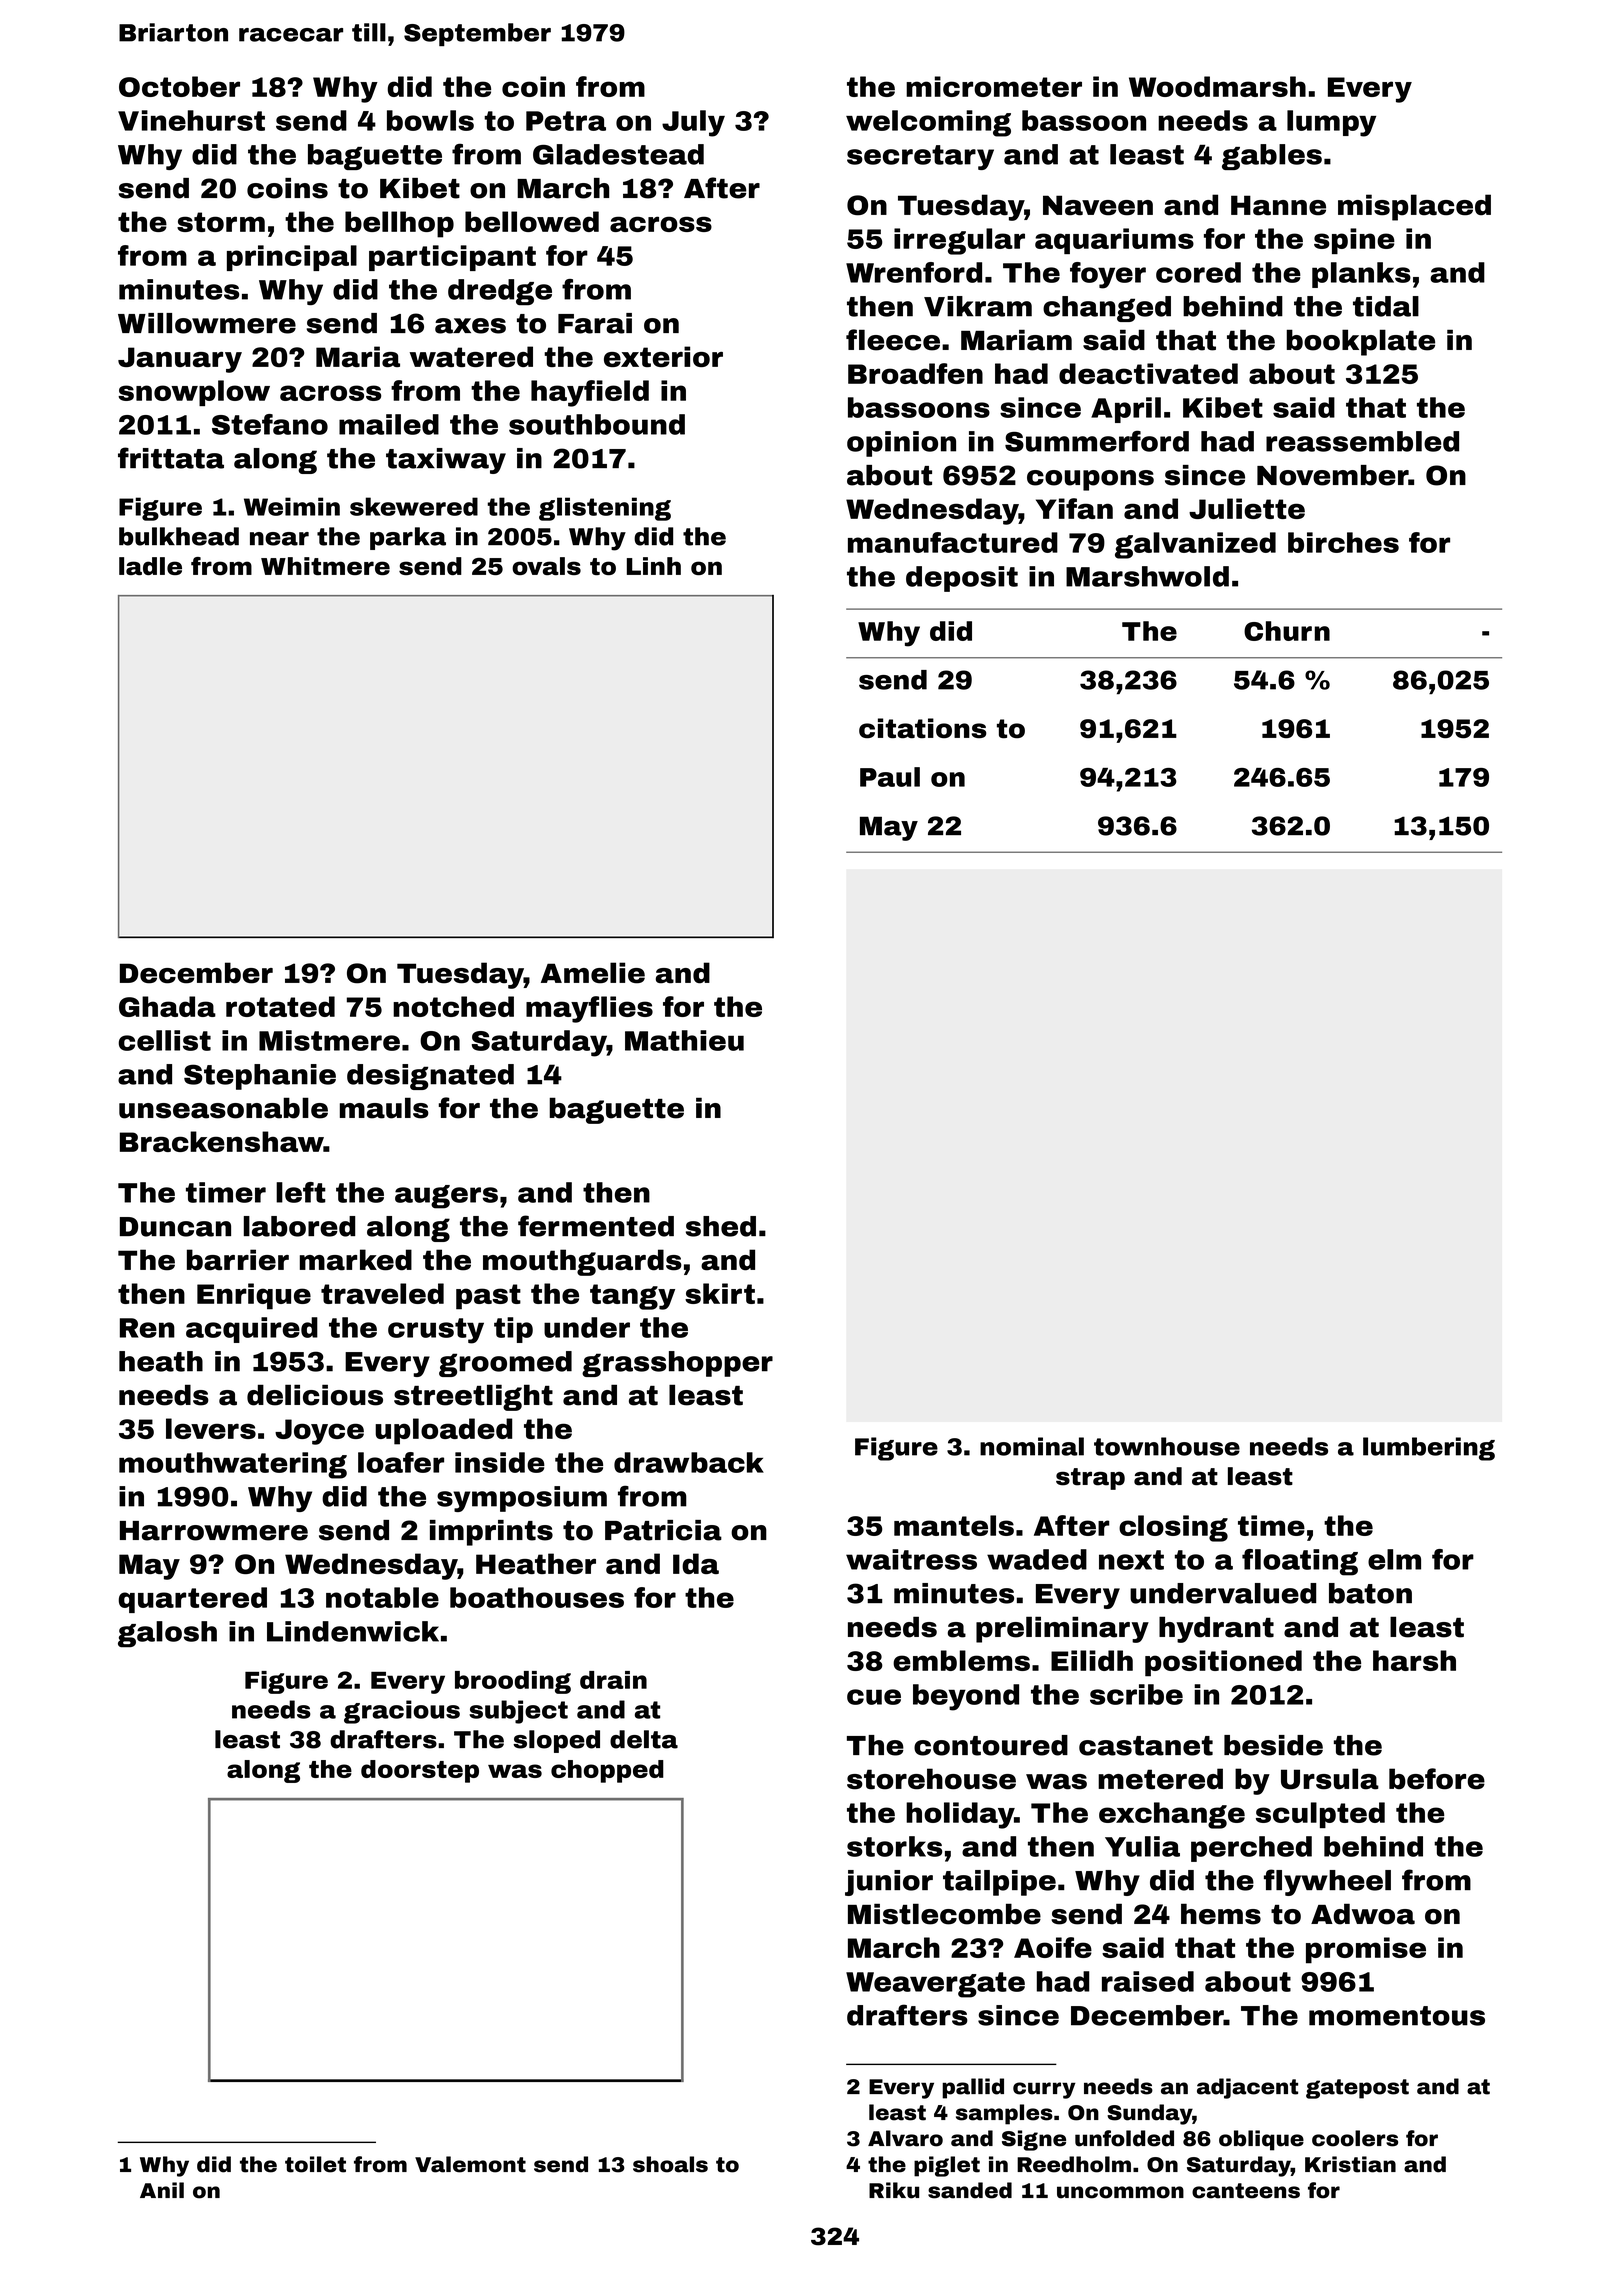 This screenshot has height=2292, width=1620. I want to click on Marshwold, so click(1147, 576).
